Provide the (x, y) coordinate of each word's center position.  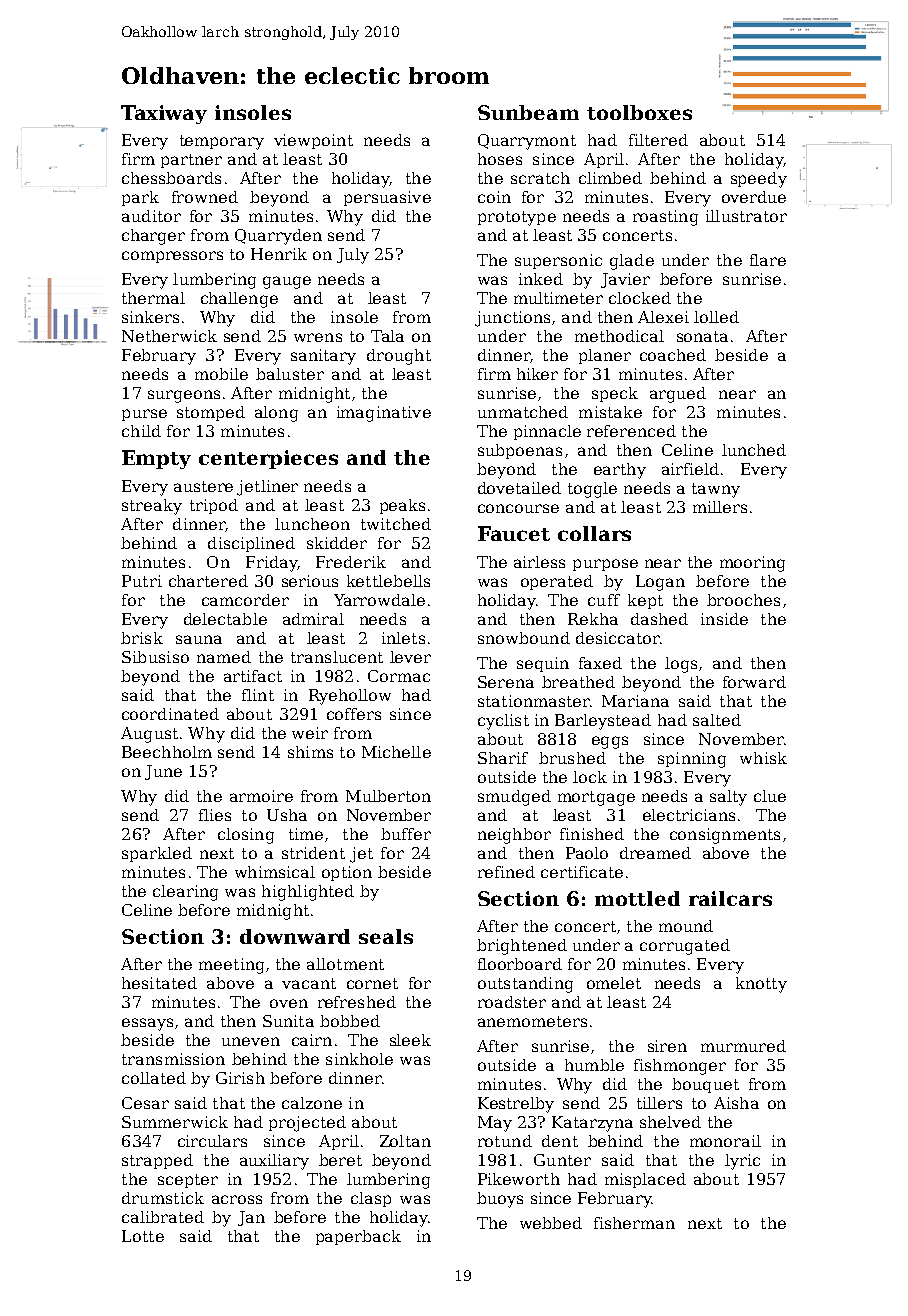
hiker (537, 374)
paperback (358, 1237)
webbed (551, 1223)
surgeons (184, 396)
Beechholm (167, 752)
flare (768, 260)
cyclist (503, 722)
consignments (725, 836)
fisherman (634, 1223)
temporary (222, 142)
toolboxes (639, 112)
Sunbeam (528, 112)
